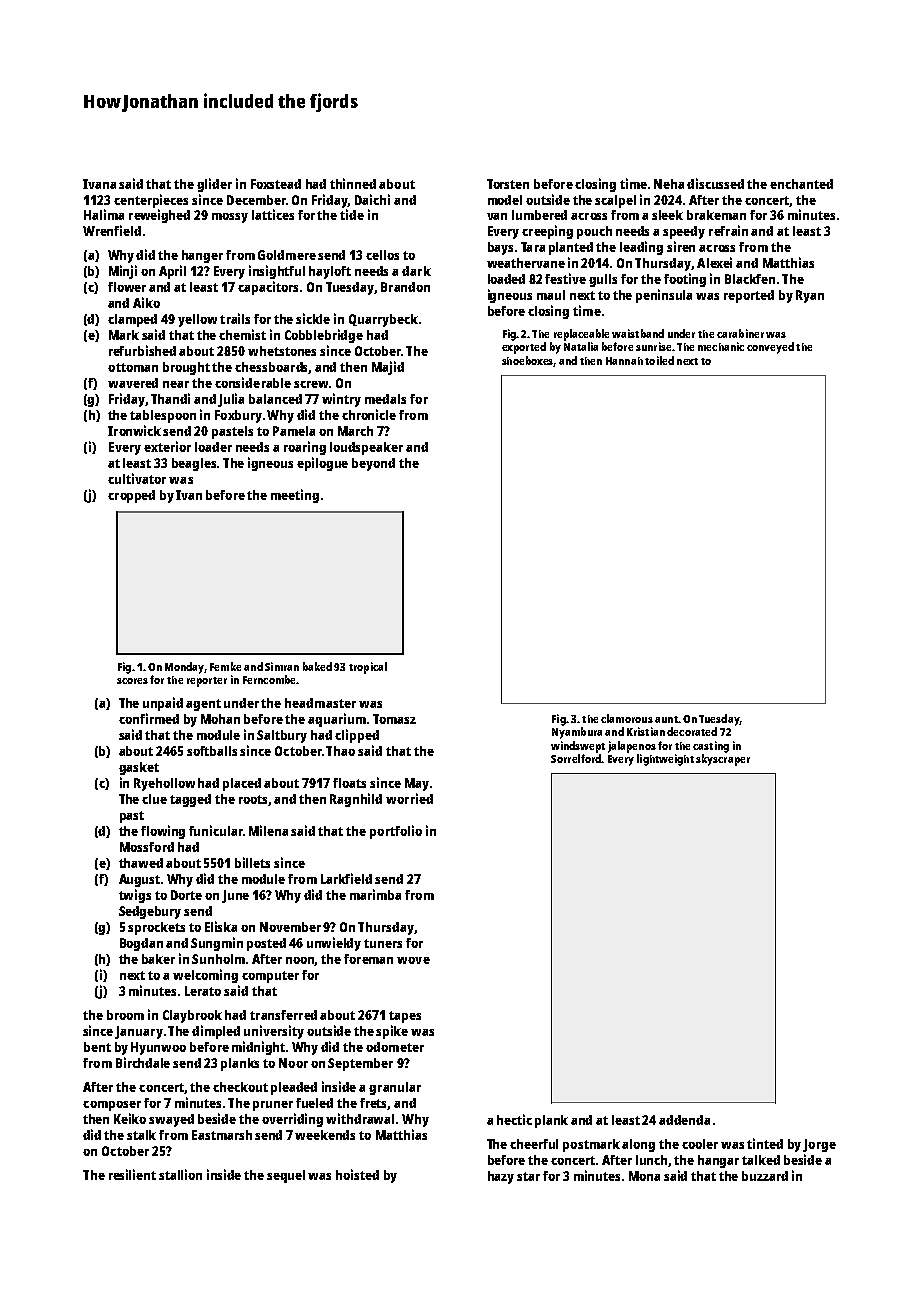 Image resolution: width=924 pixels, height=1314 pixels. I want to click on decorated, so click(692, 731).
